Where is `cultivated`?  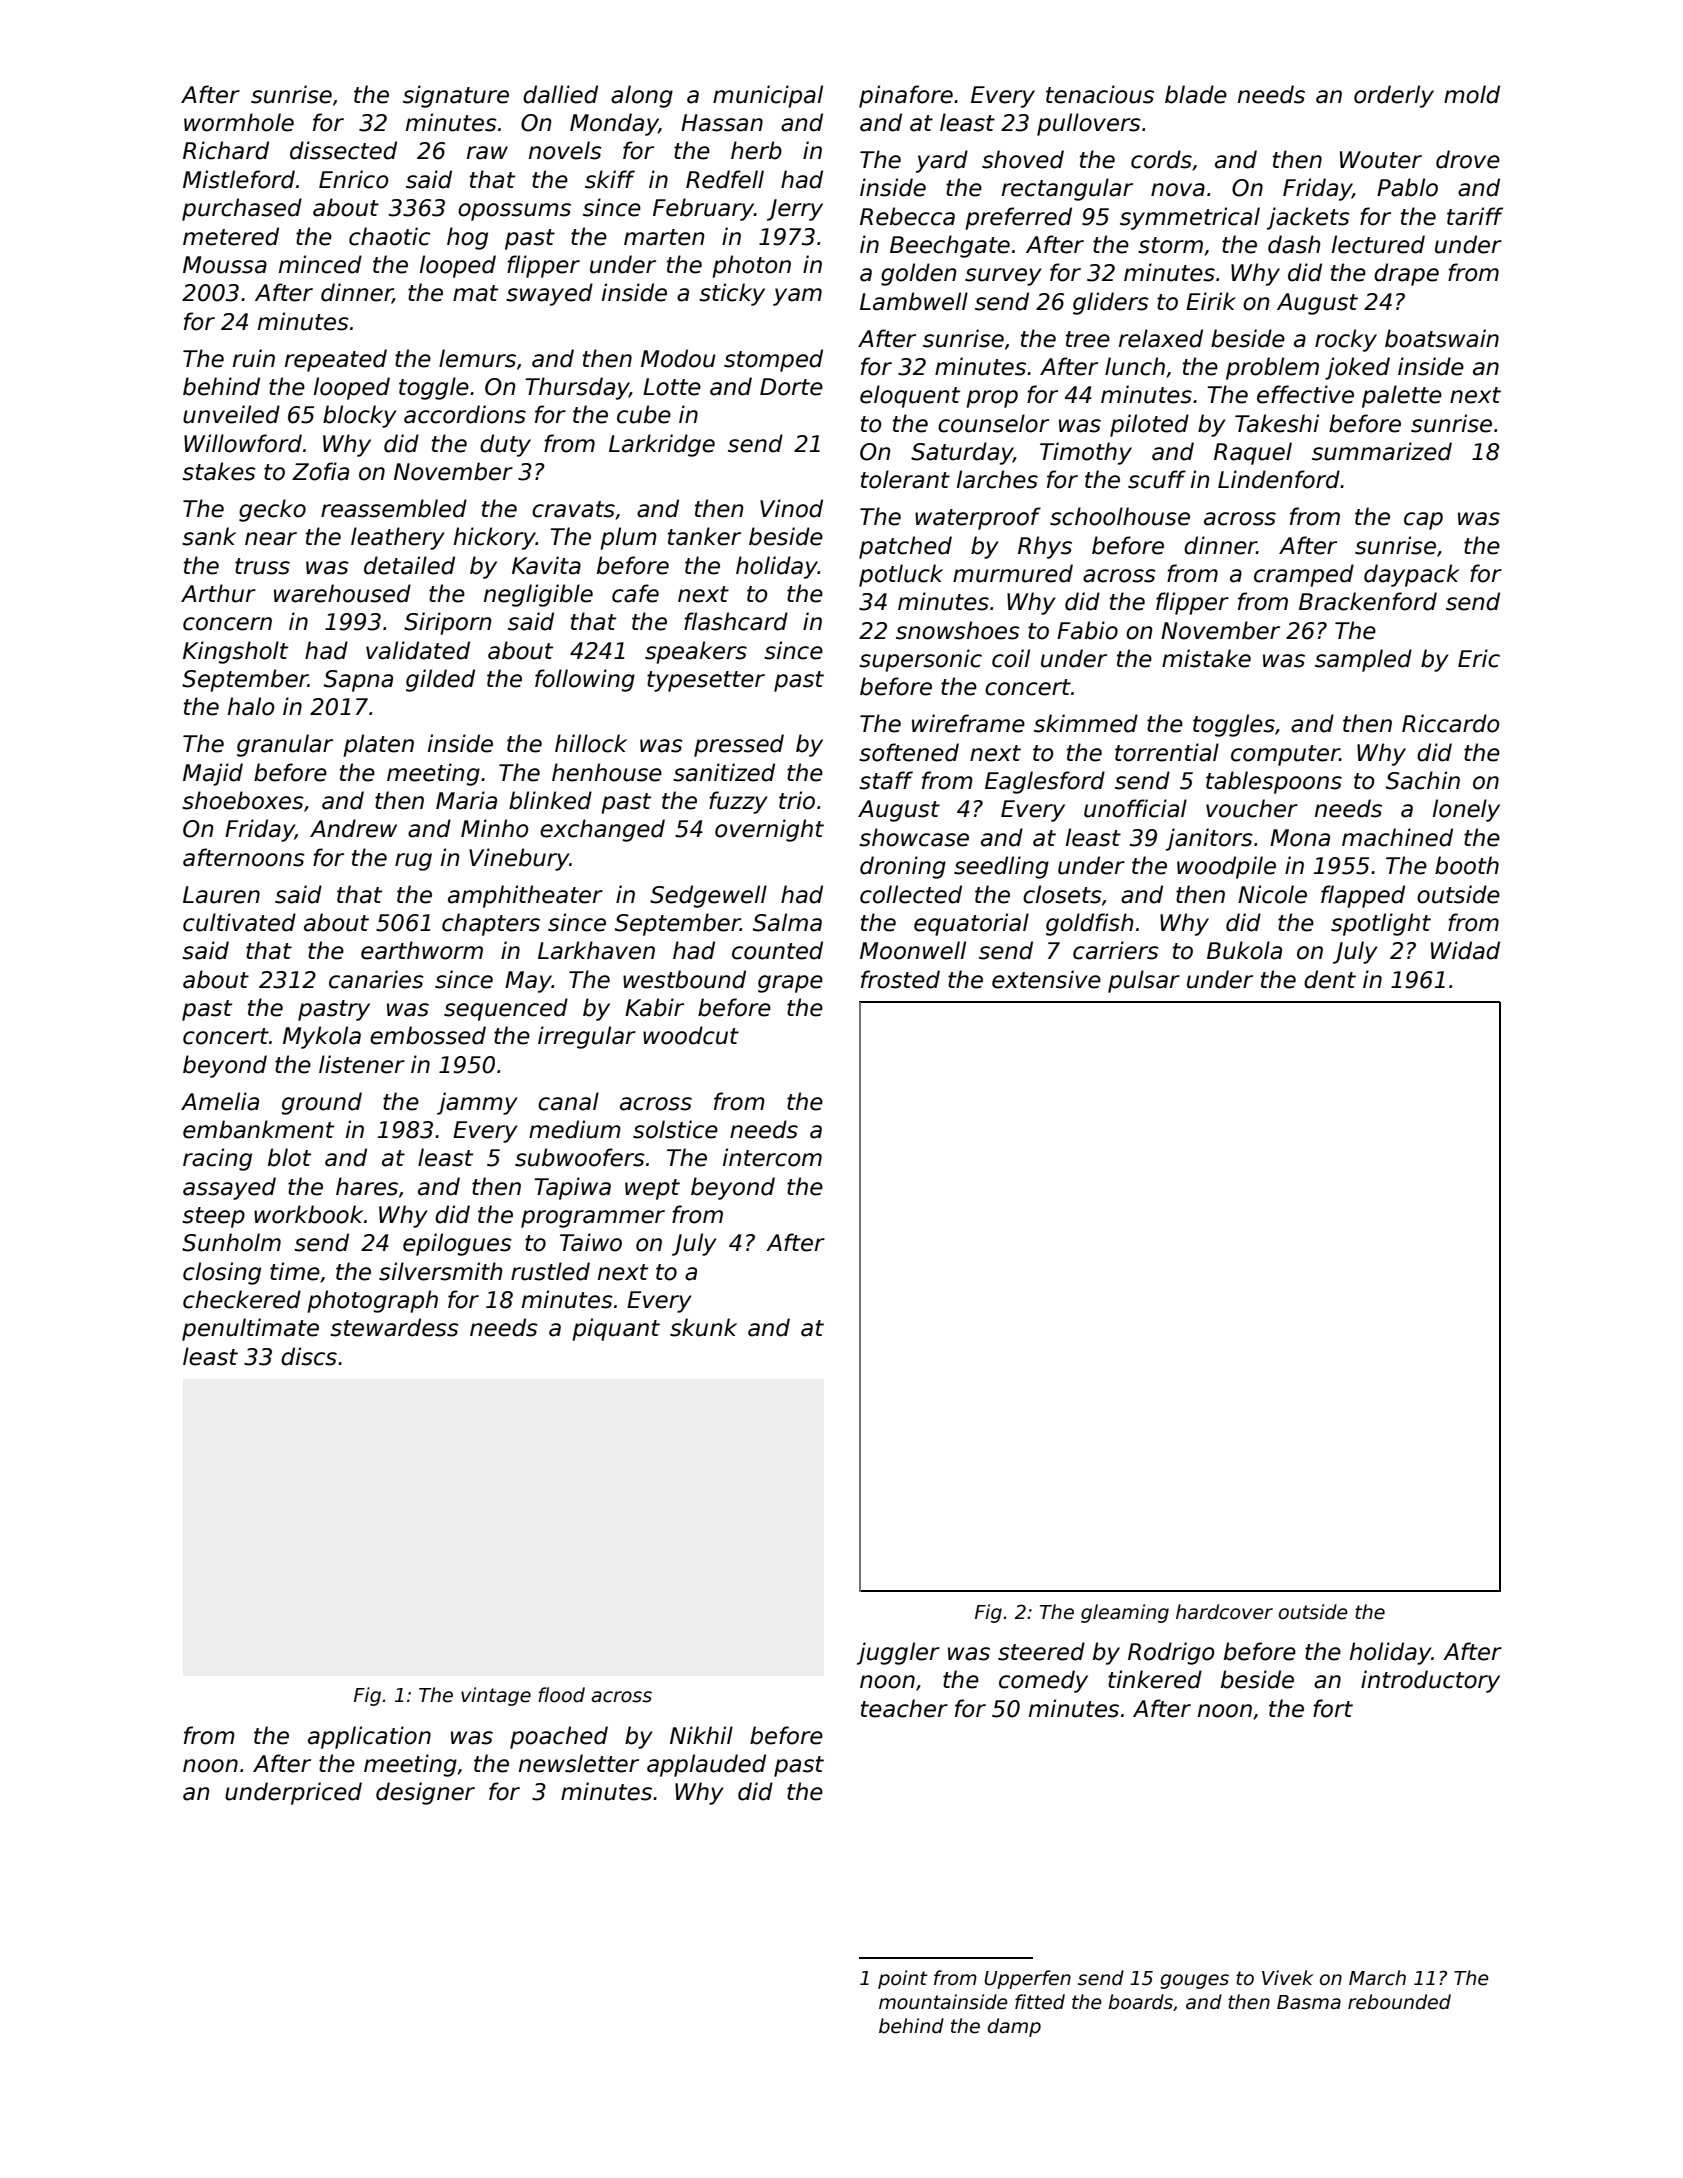 cultivated is located at coordinates (239, 922).
